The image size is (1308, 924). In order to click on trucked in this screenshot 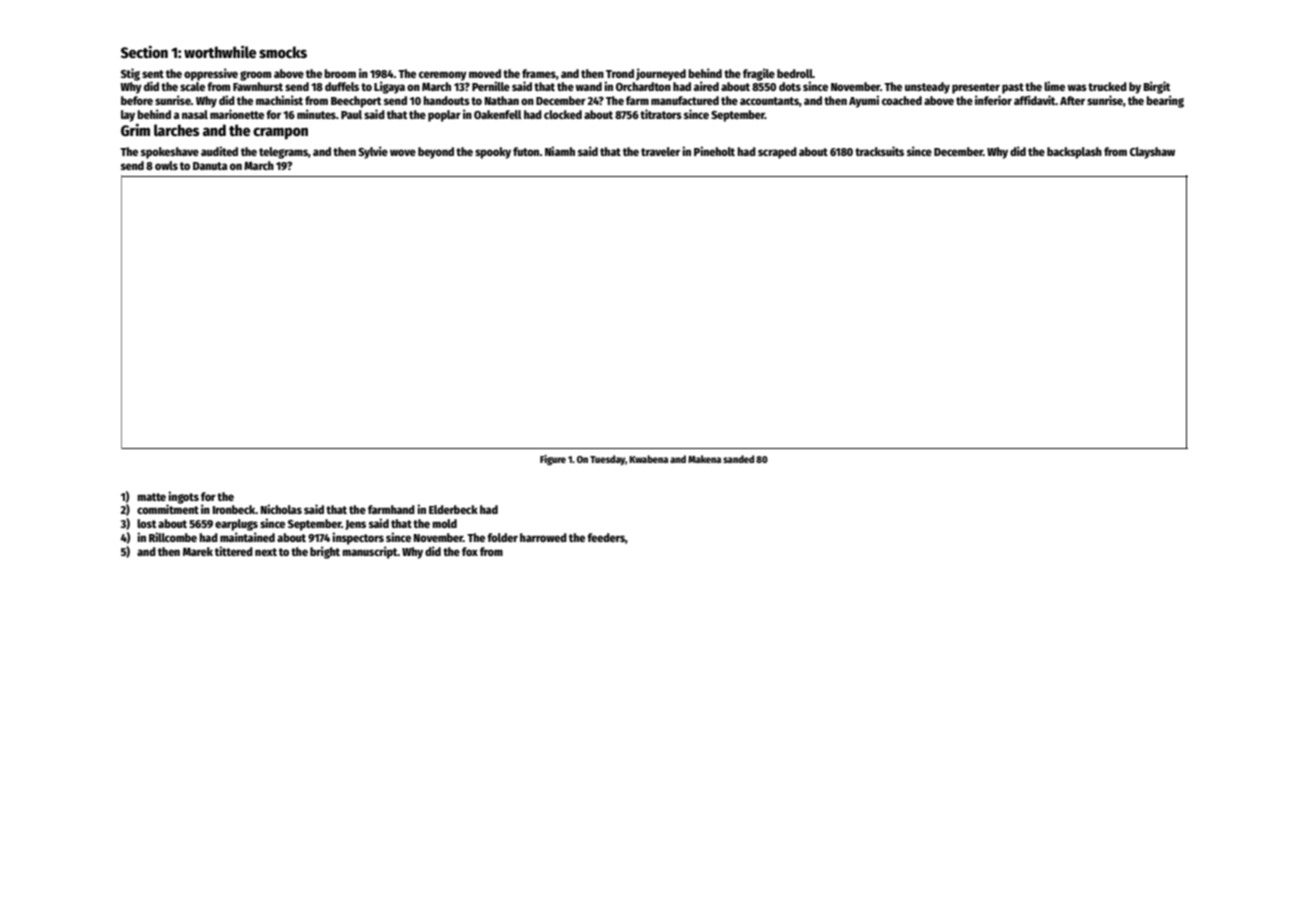, I will do `click(1107, 86)`.
